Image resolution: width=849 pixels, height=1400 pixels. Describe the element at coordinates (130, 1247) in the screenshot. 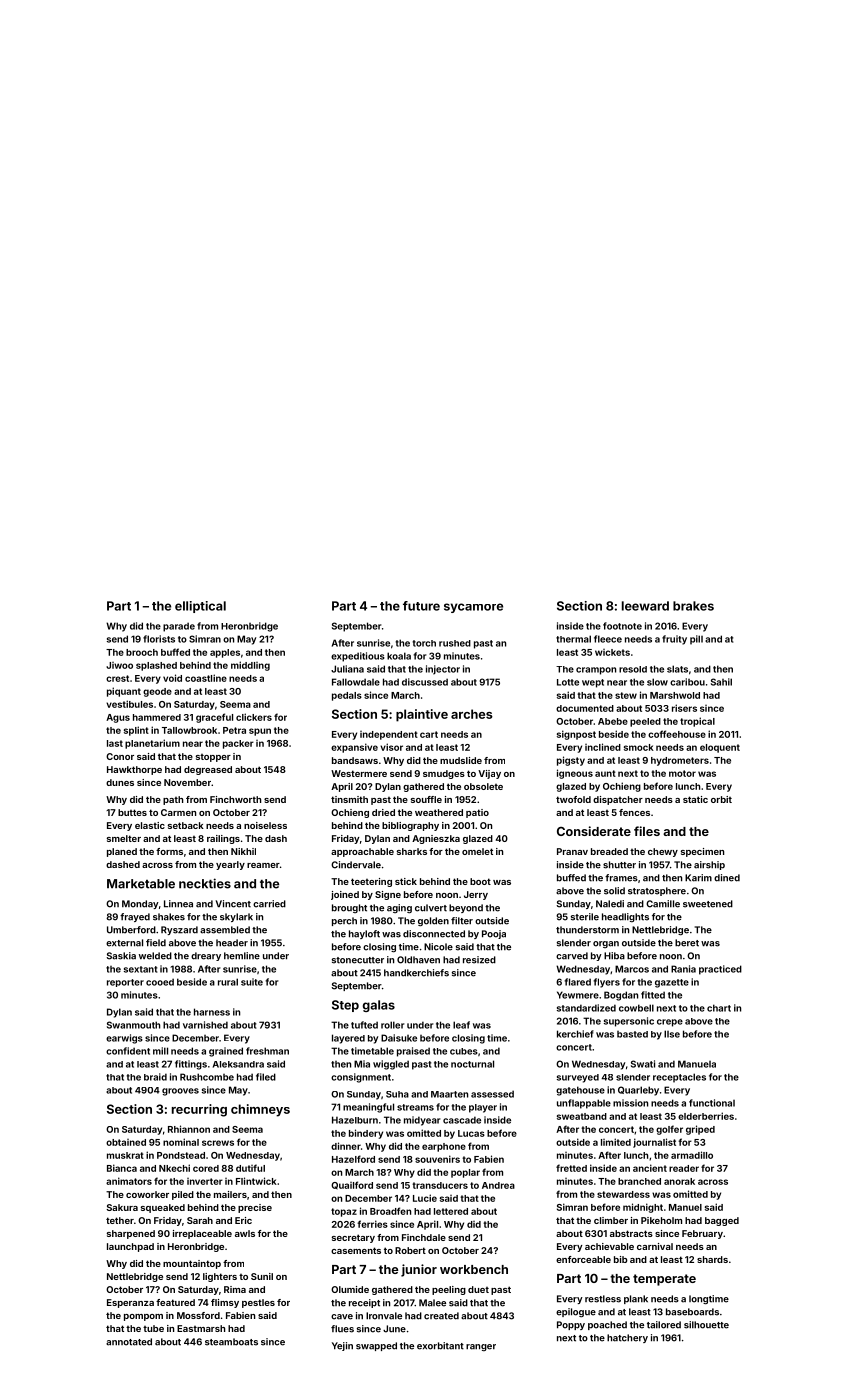

I see `launchpad` at that location.
